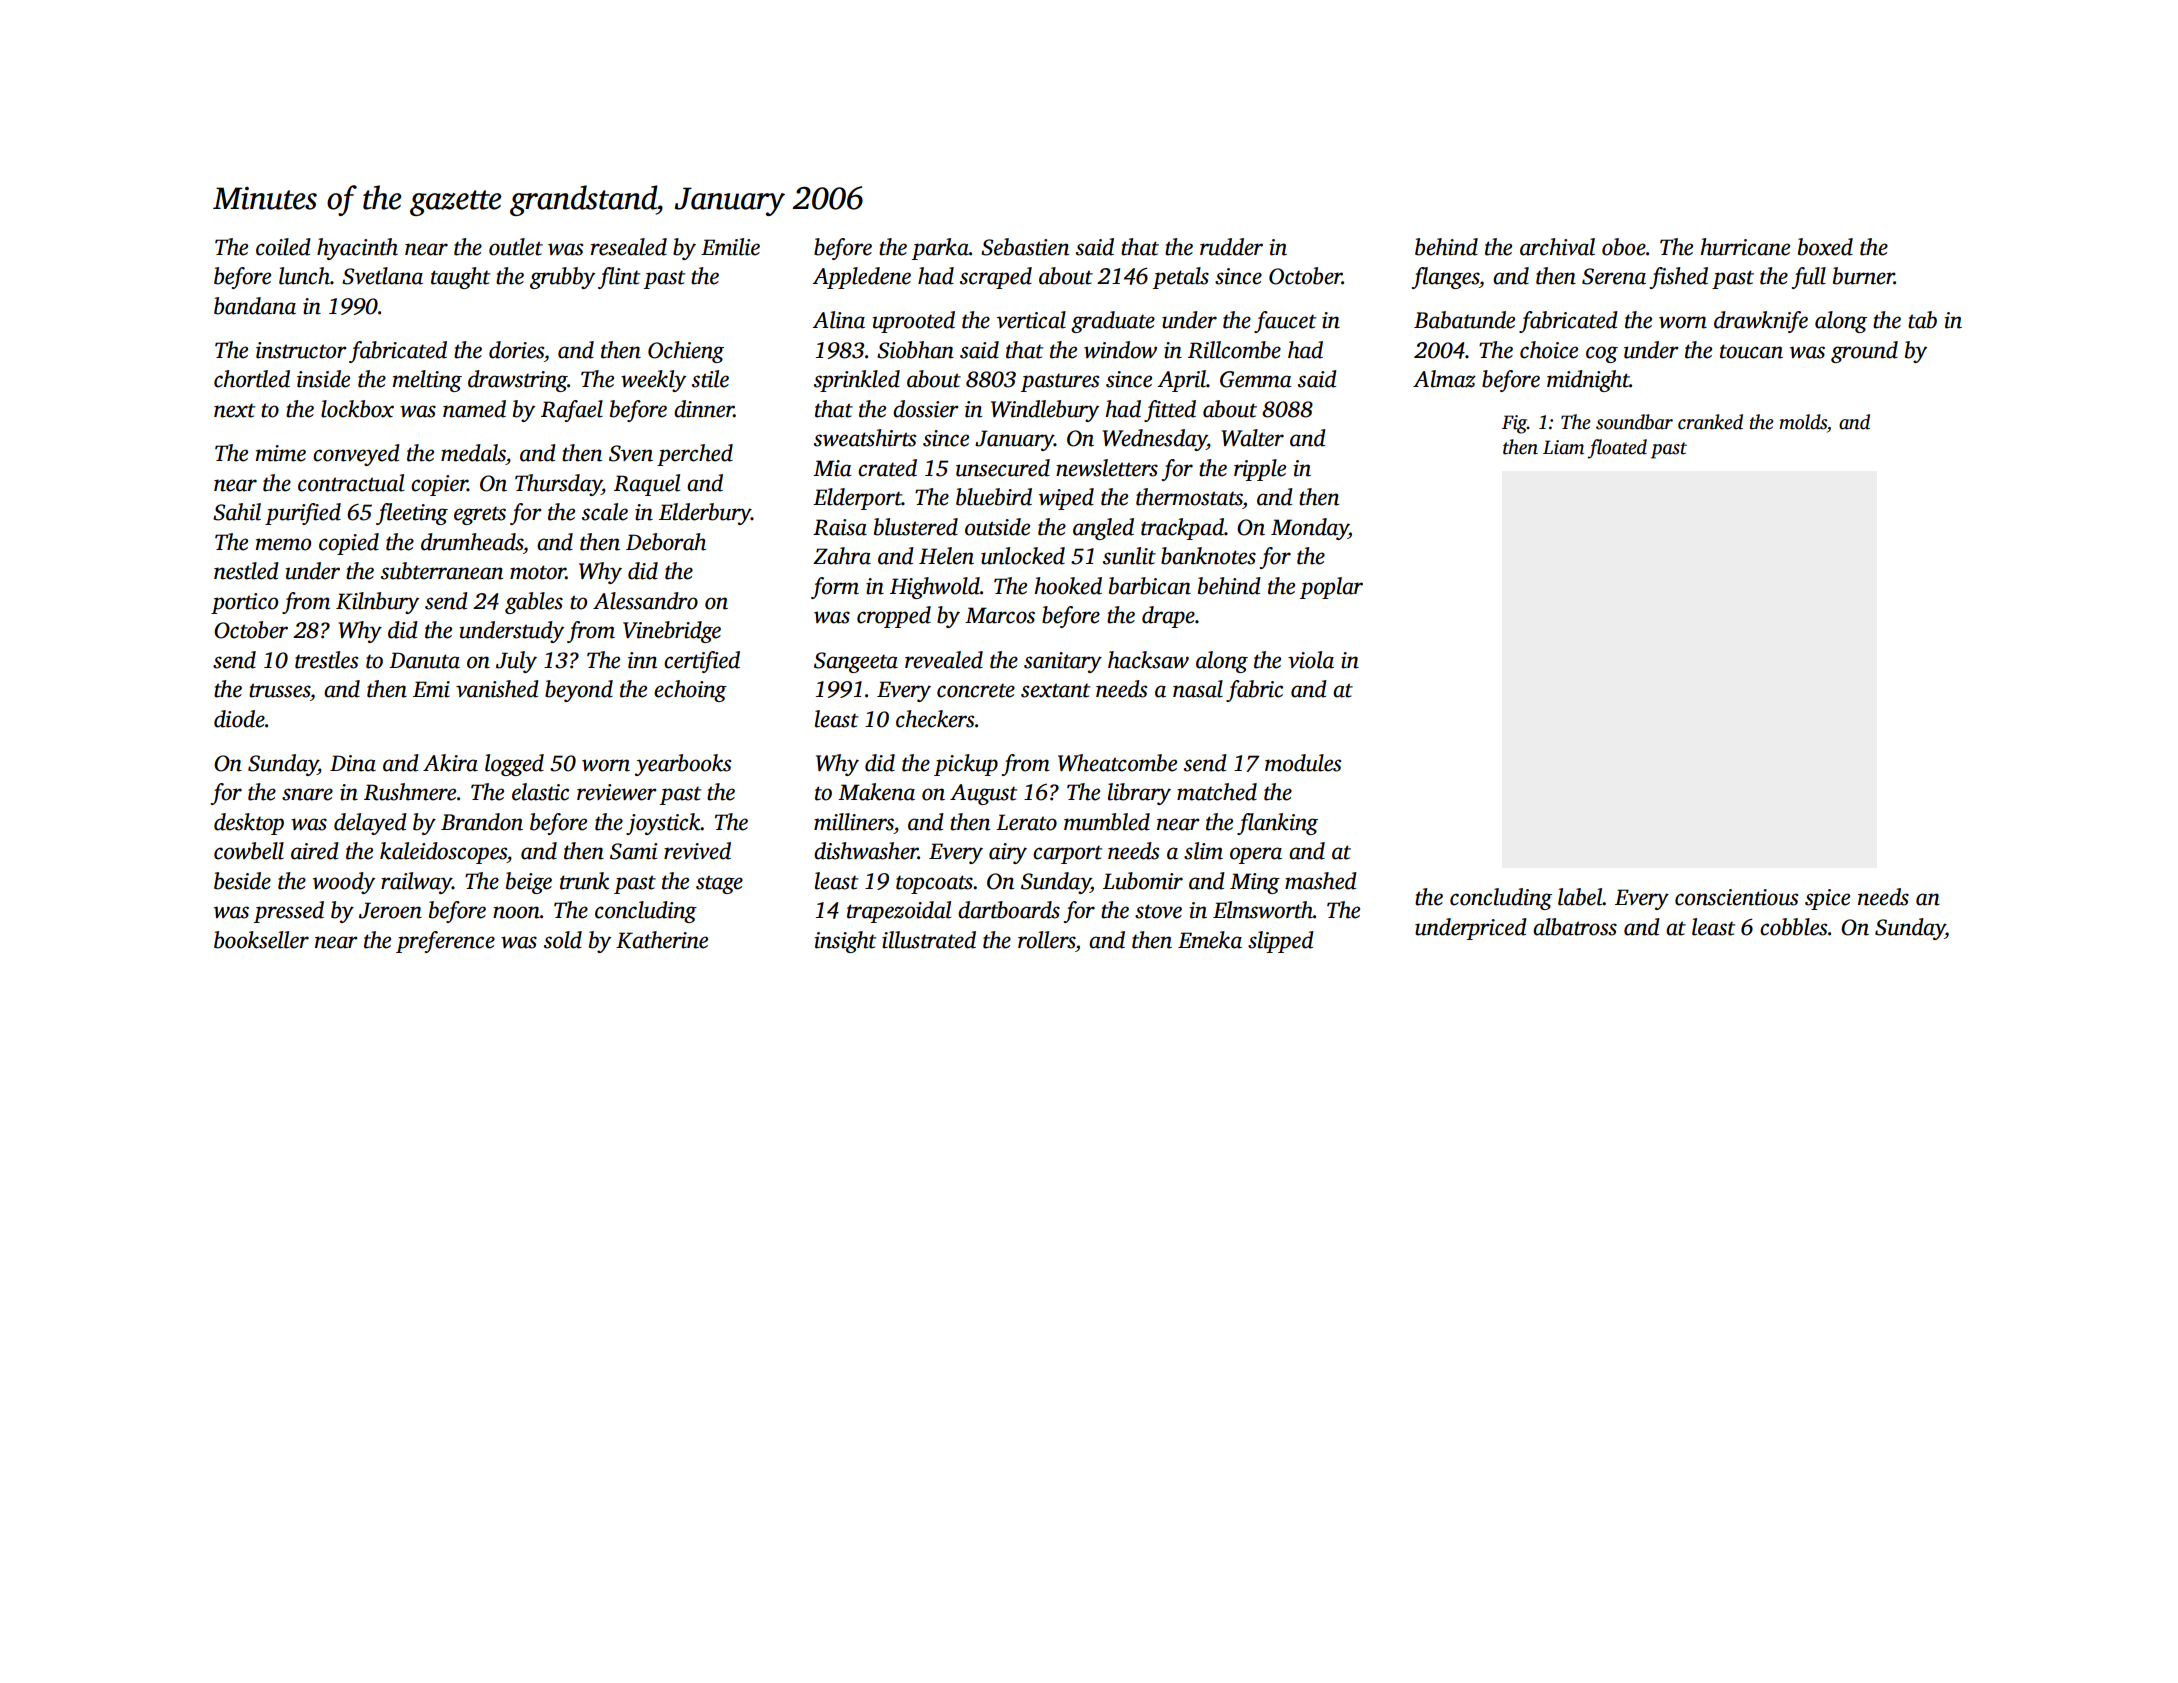  I want to click on preference, so click(445, 942).
